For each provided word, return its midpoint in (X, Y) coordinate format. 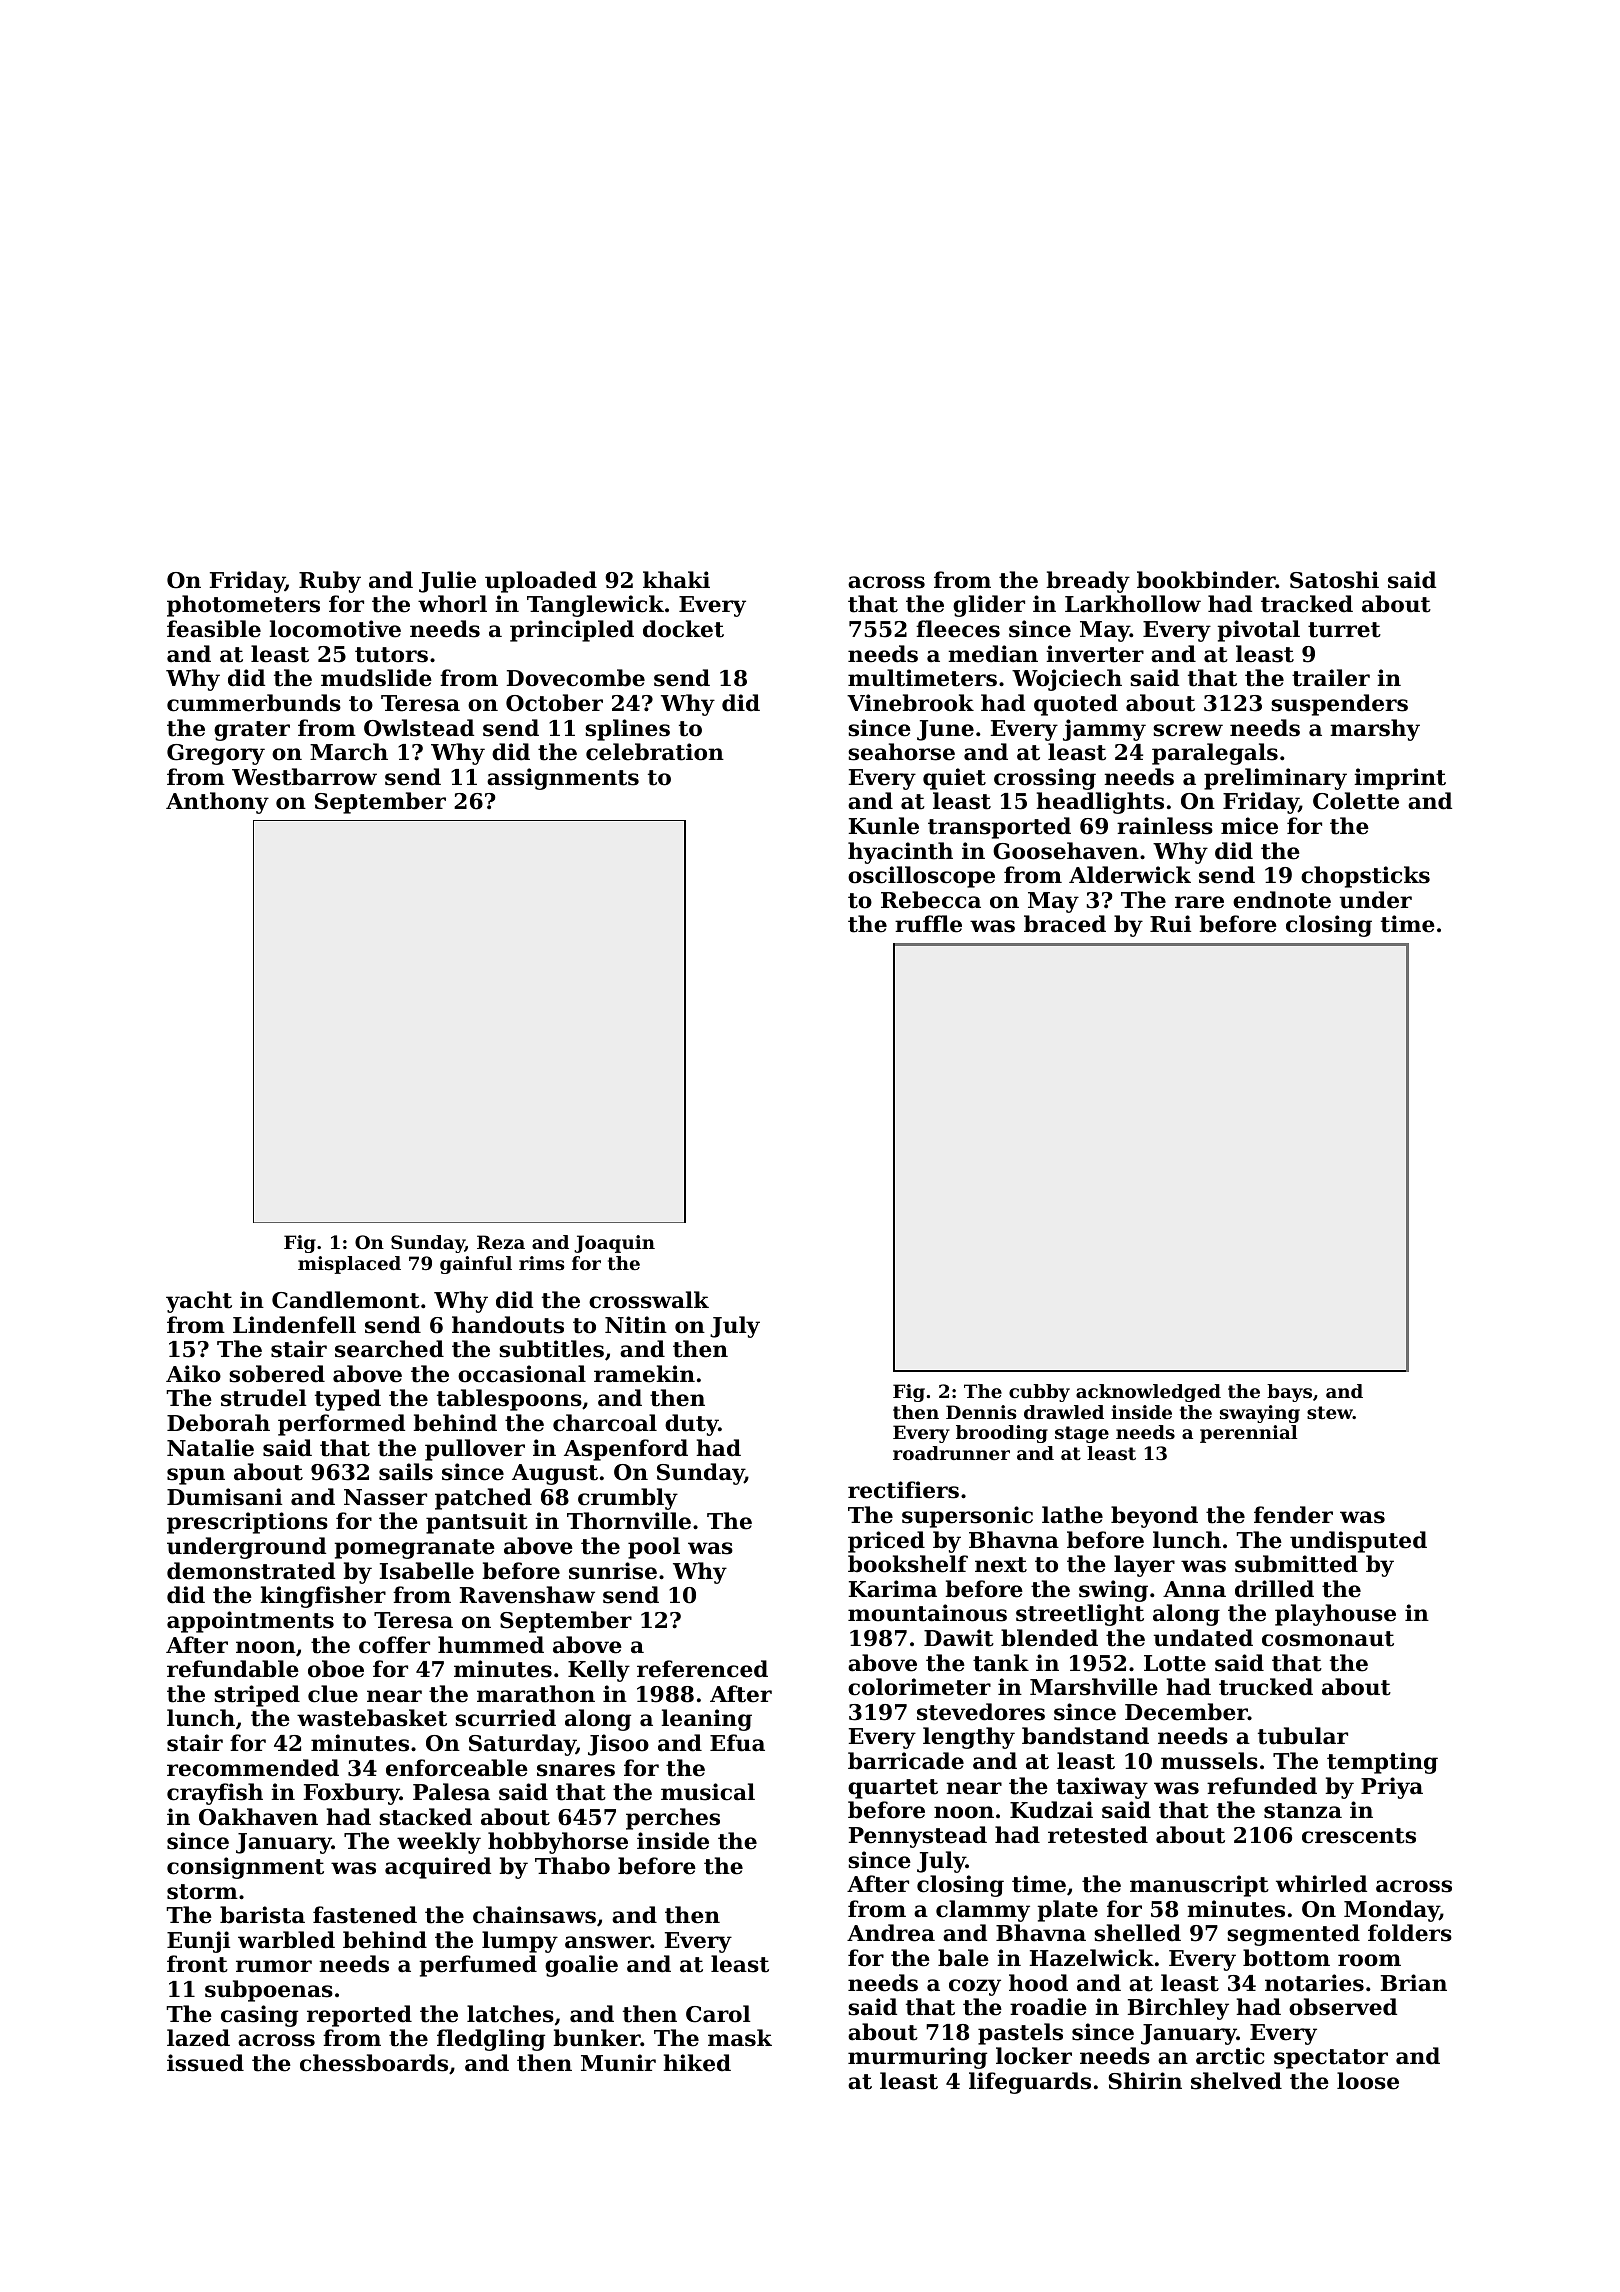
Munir (618, 2063)
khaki (676, 580)
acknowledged (1148, 1393)
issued (205, 2063)
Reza (501, 1242)
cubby (1039, 1393)
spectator (1331, 2059)
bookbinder (1206, 580)
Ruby (330, 582)
